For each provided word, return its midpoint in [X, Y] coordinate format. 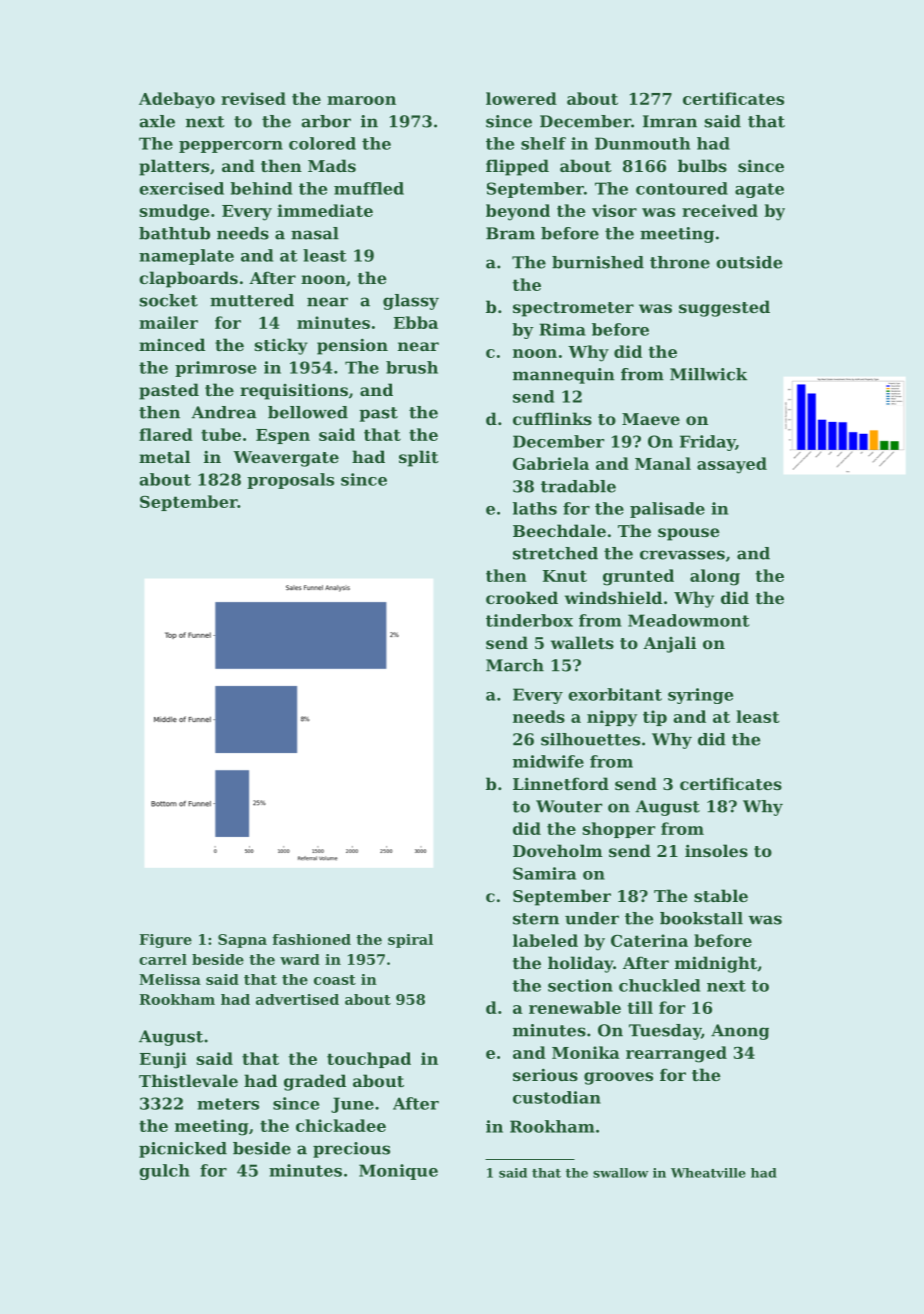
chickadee [341, 1125]
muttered [252, 300]
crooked [522, 597]
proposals [290, 481]
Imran [670, 121]
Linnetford [561, 783]
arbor [326, 121]
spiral [410, 941]
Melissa [170, 979]
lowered [521, 98]
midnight [716, 964]
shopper [619, 830]
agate [759, 190]
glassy [411, 302]
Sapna [242, 941]
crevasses [682, 555]
